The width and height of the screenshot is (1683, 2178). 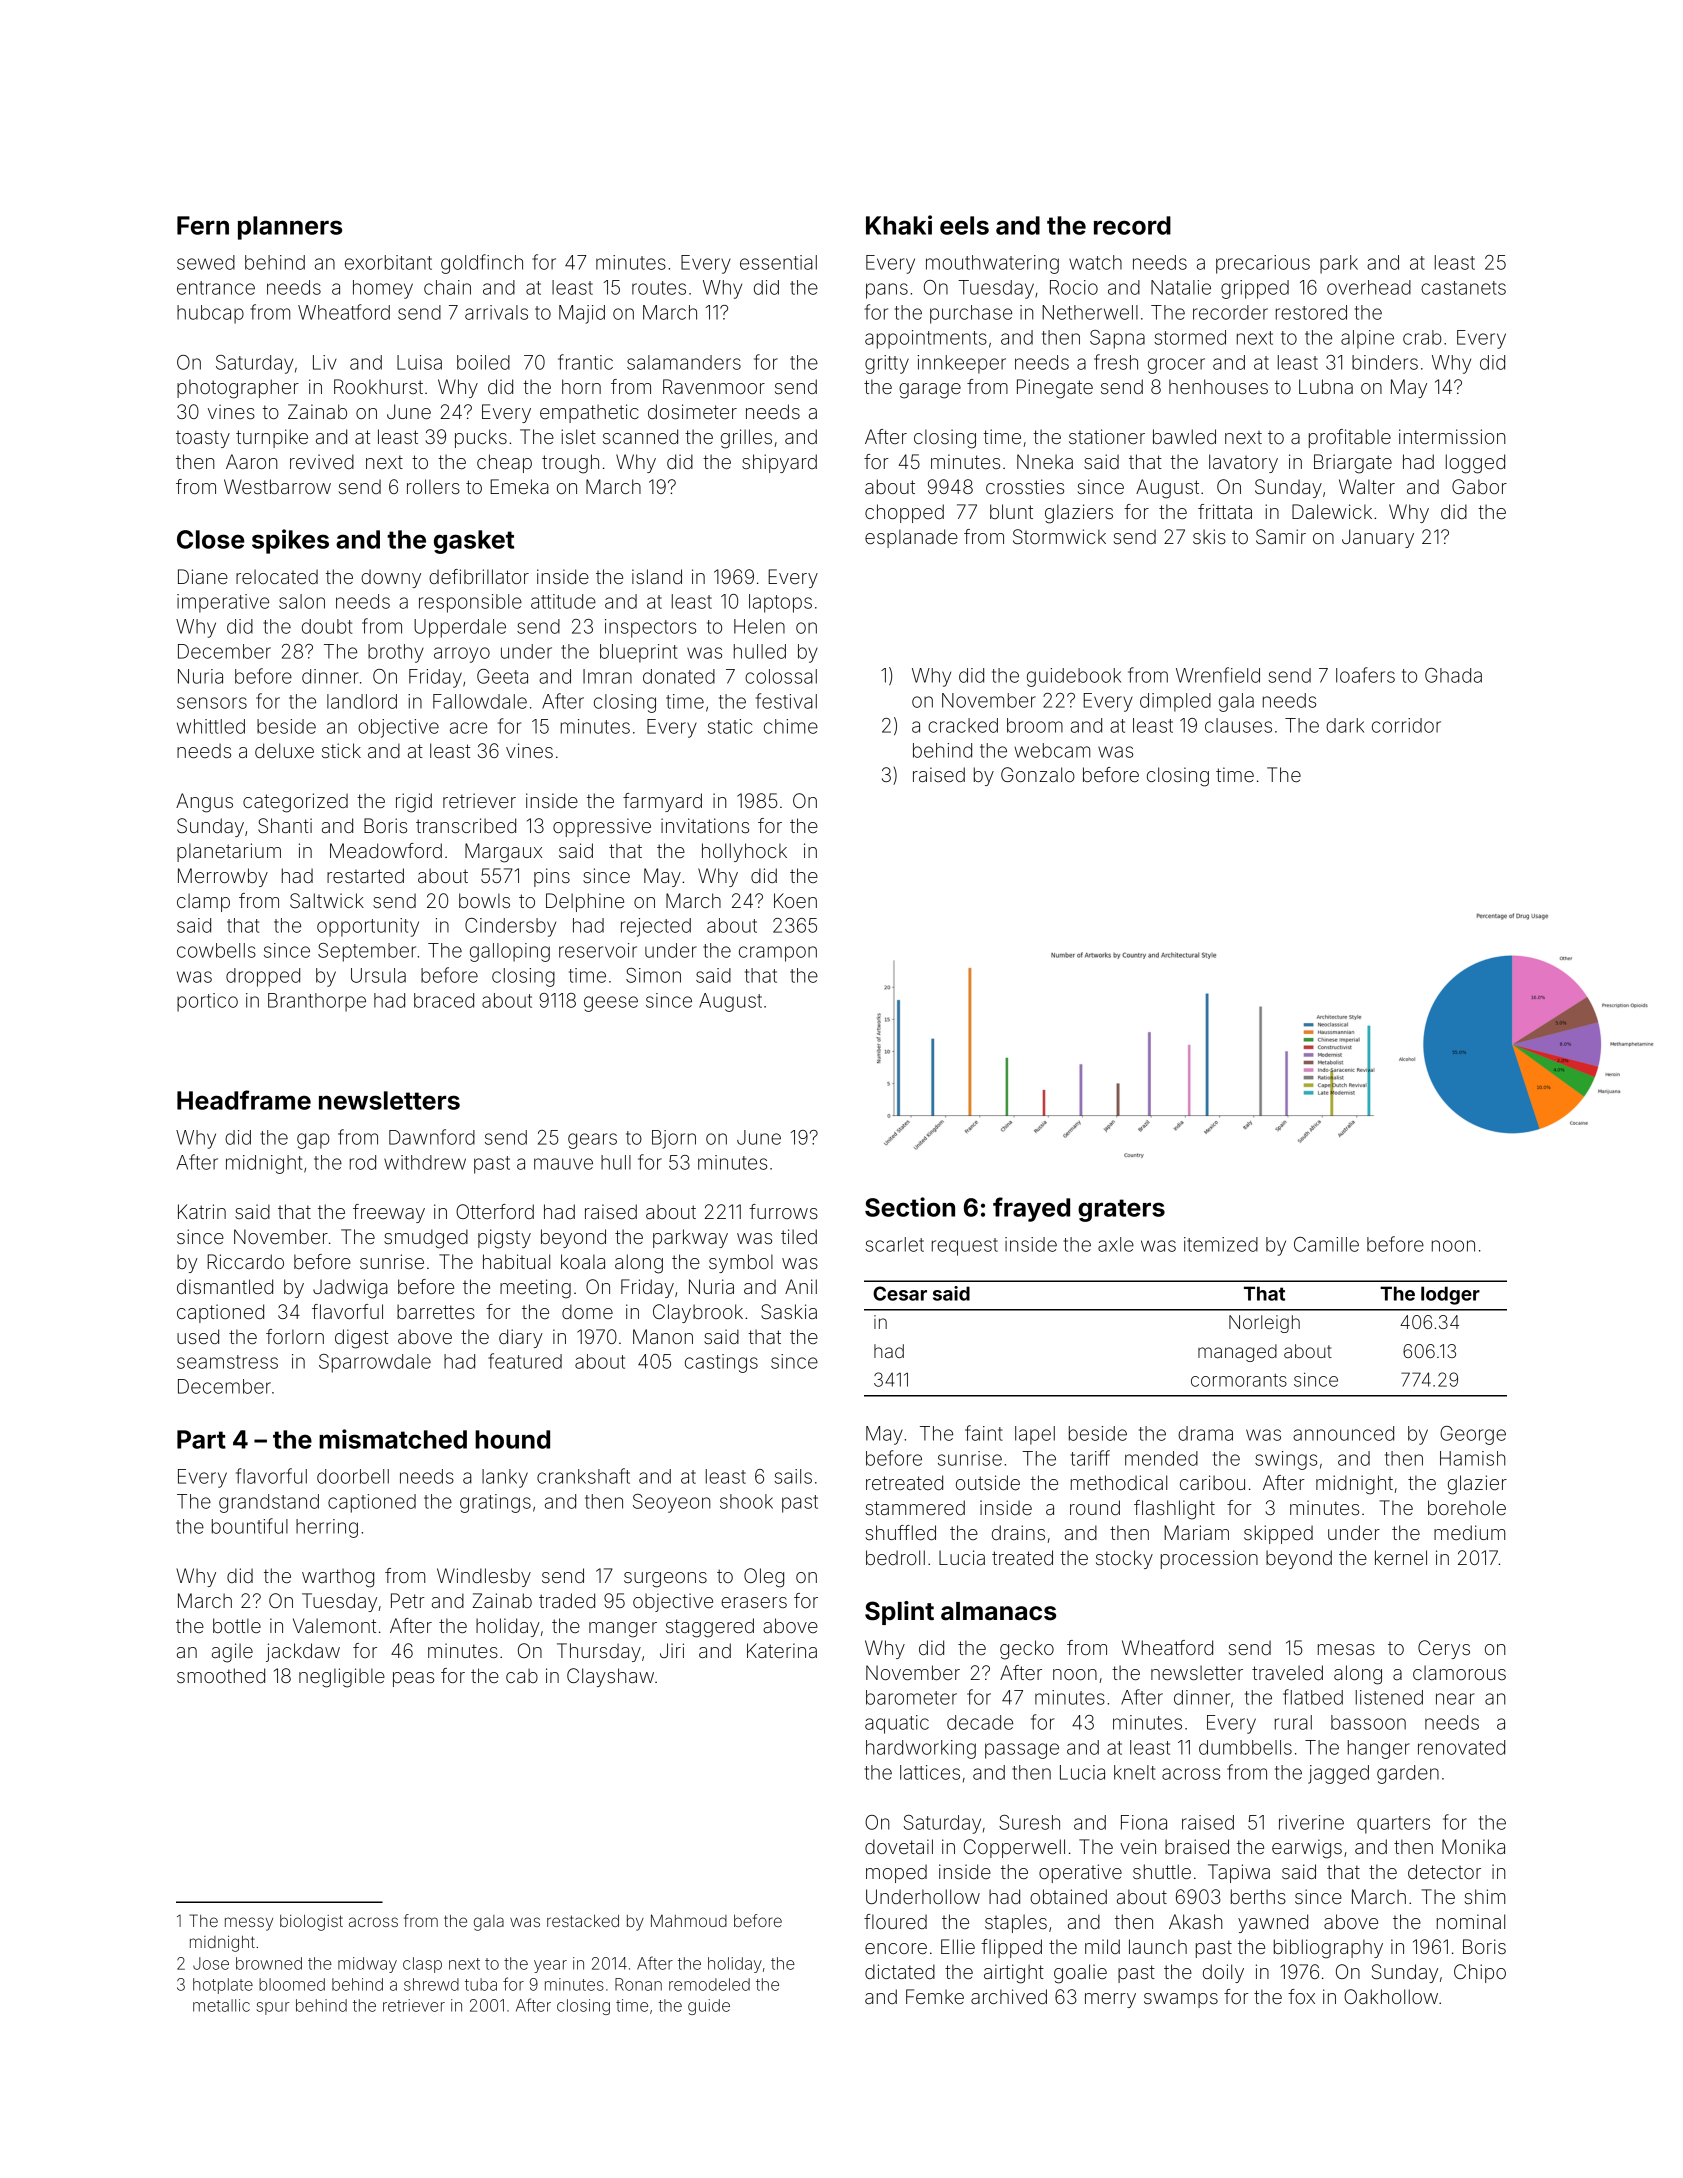 What do you see at coordinates (202, 1211) in the screenshot?
I see `Katrin` at bounding box center [202, 1211].
